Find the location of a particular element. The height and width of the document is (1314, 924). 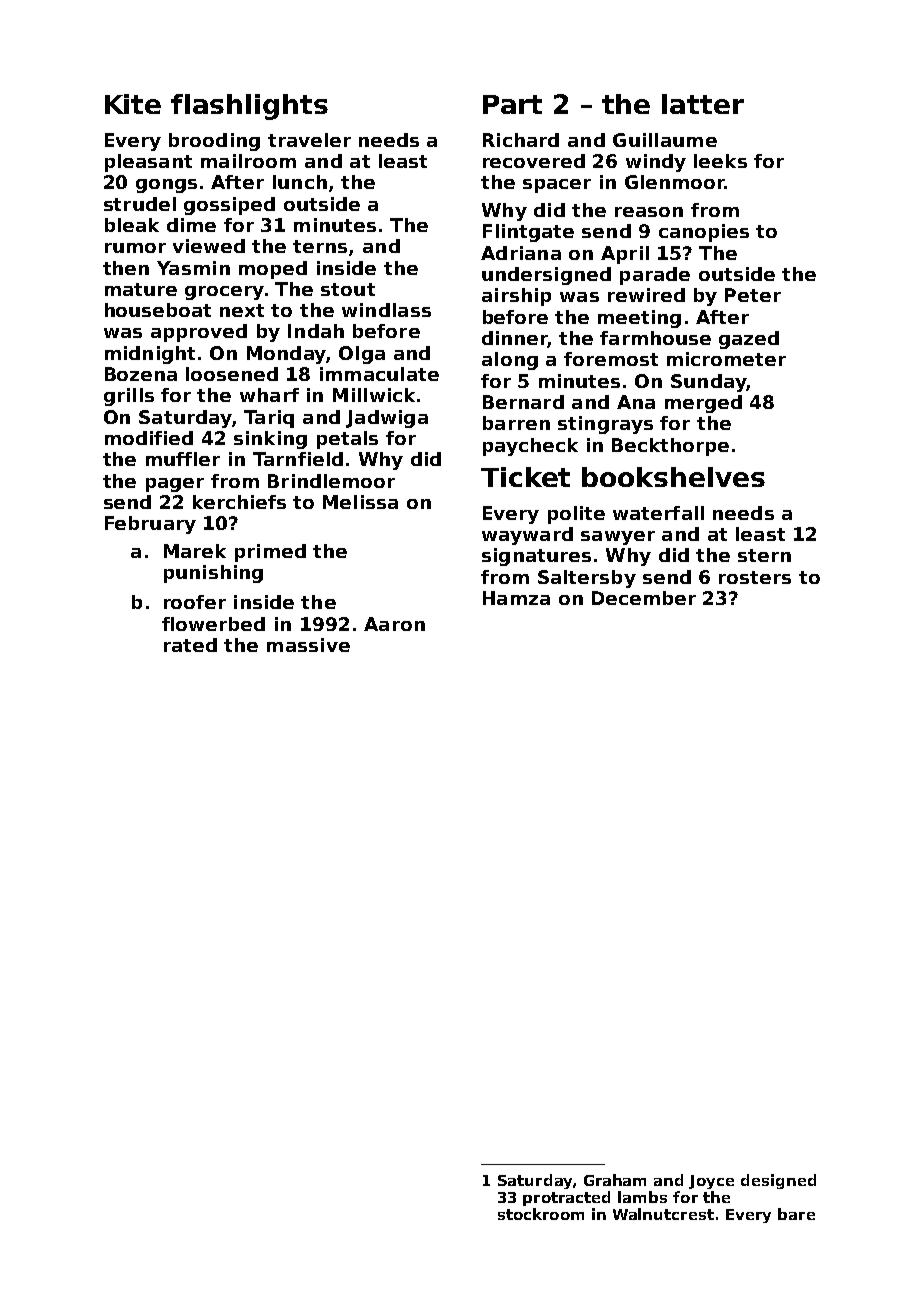

protracted is located at coordinates (566, 1198).
